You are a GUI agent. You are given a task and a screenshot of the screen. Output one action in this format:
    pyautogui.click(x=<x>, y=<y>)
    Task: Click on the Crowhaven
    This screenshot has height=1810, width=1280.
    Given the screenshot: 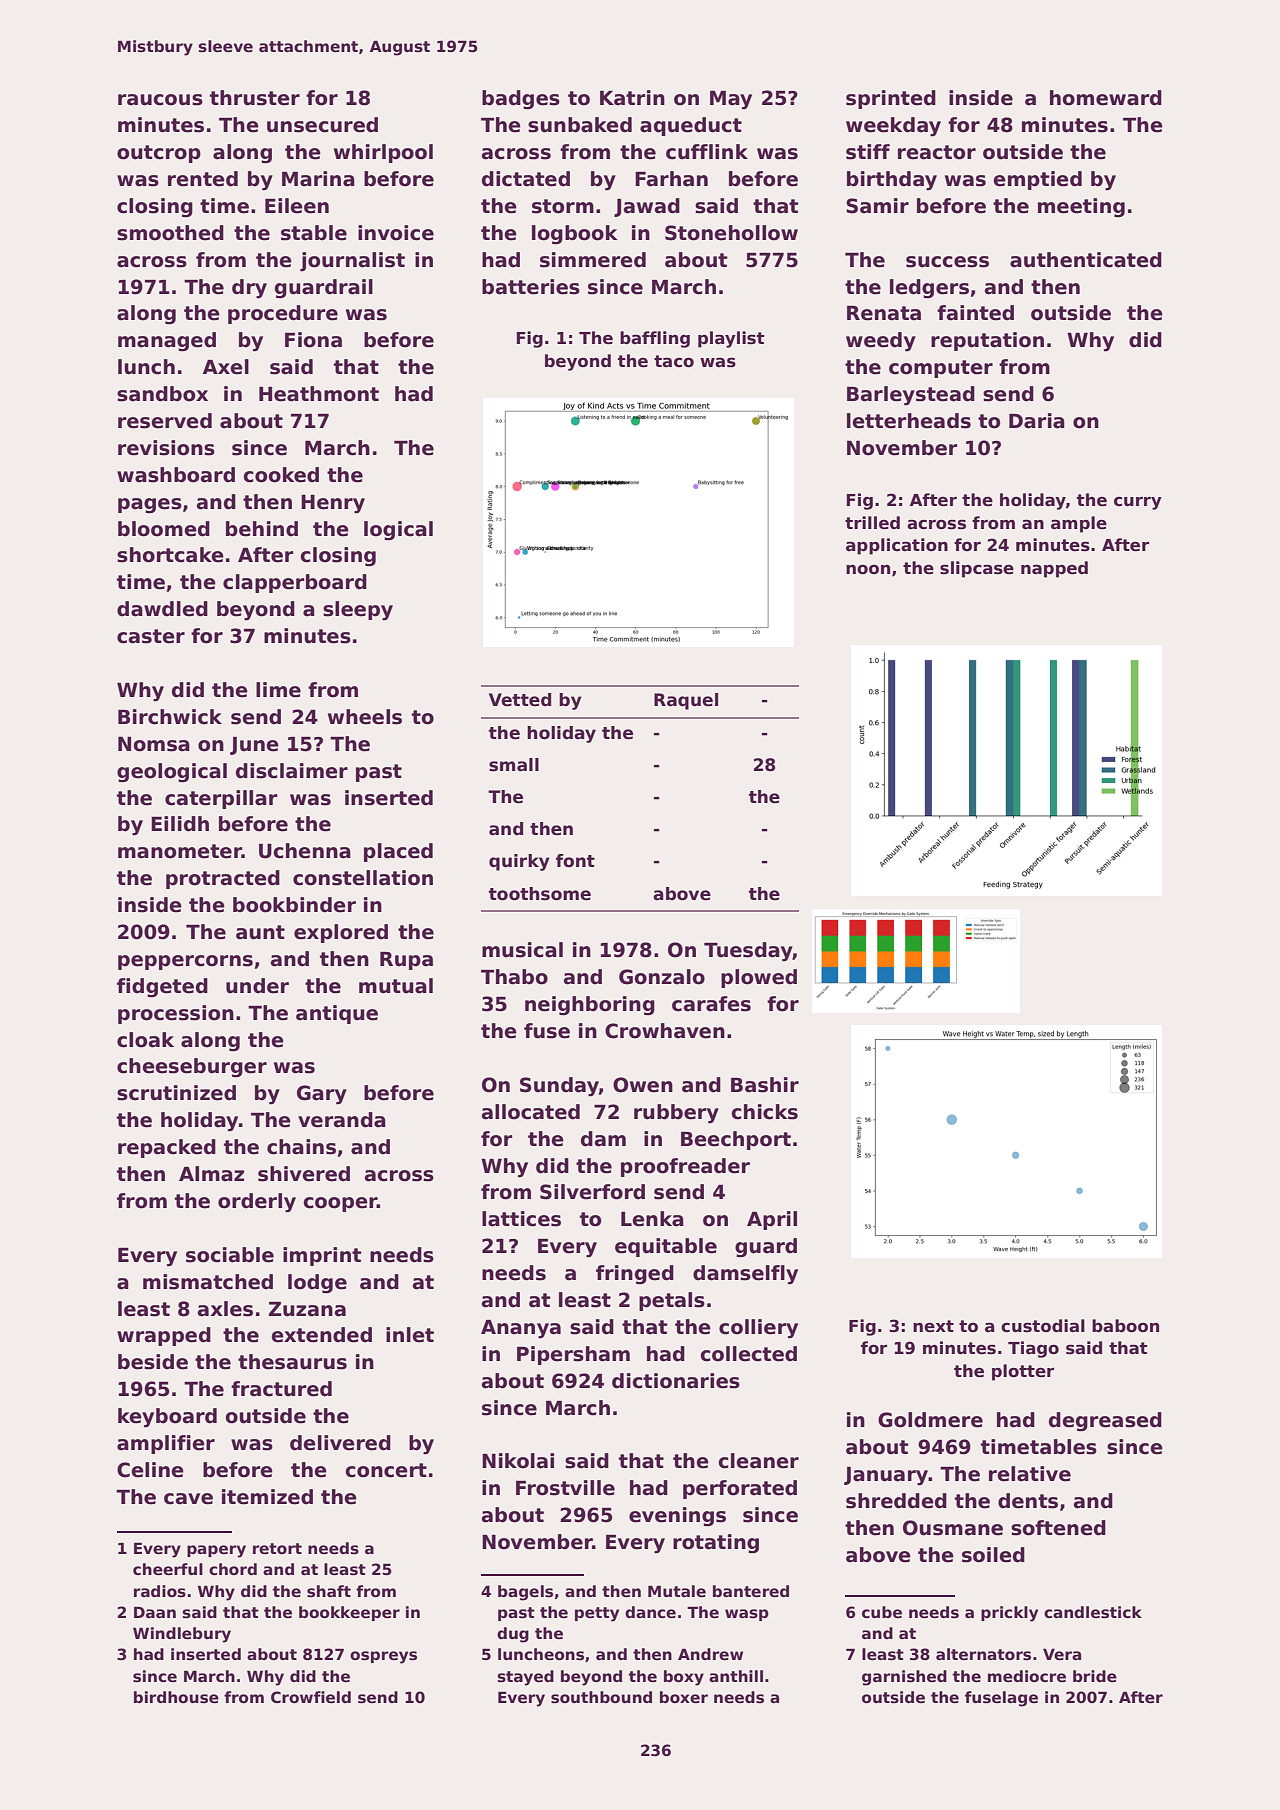 What is the action you would take?
    pyautogui.click(x=665, y=1031)
